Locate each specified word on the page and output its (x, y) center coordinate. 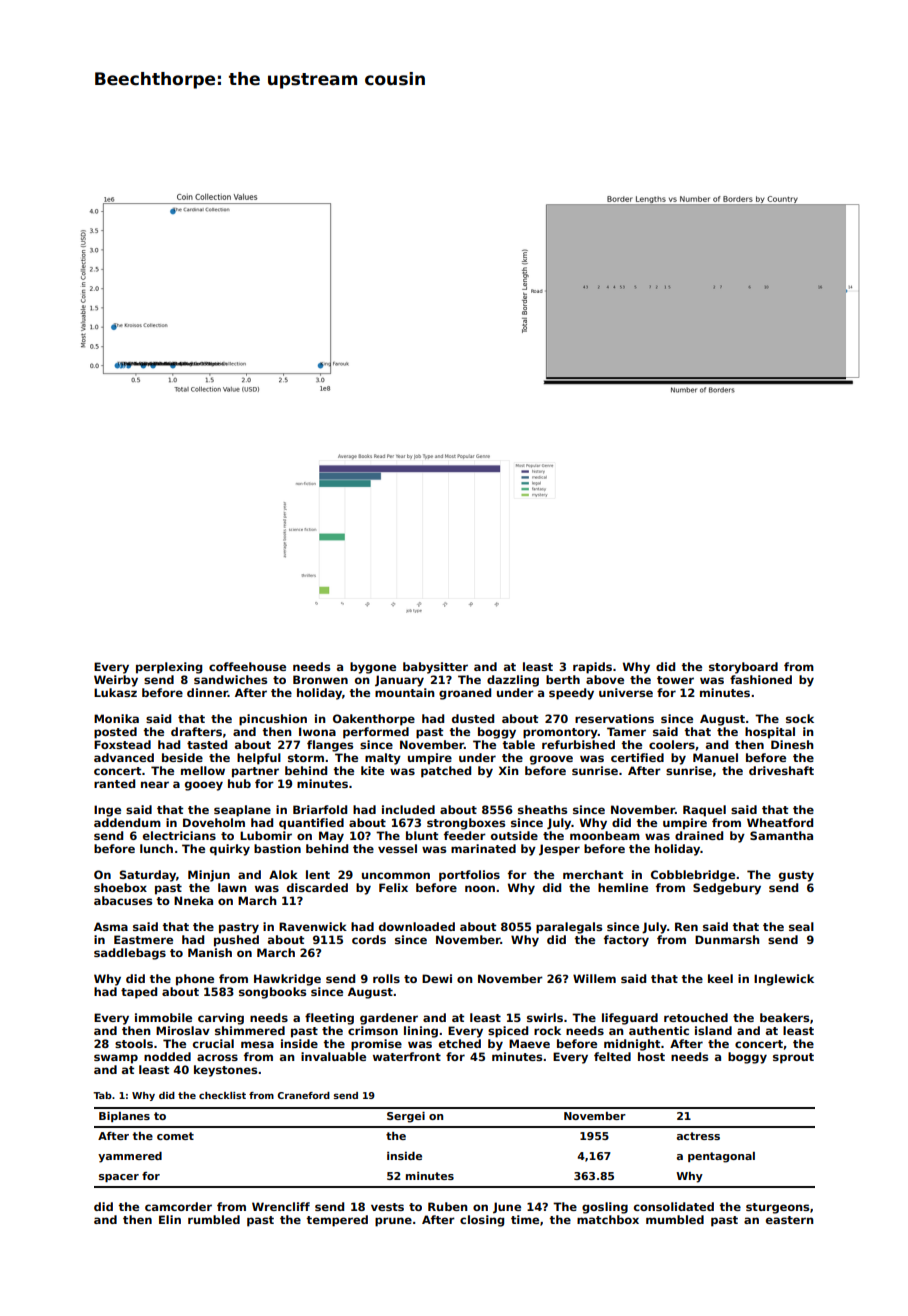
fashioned (761, 679)
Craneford (303, 1095)
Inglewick (784, 980)
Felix (393, 887)
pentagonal (721, 1157)
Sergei (406, 1117)
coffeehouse (247, 666)
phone (195, 980)
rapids (592, 668)
